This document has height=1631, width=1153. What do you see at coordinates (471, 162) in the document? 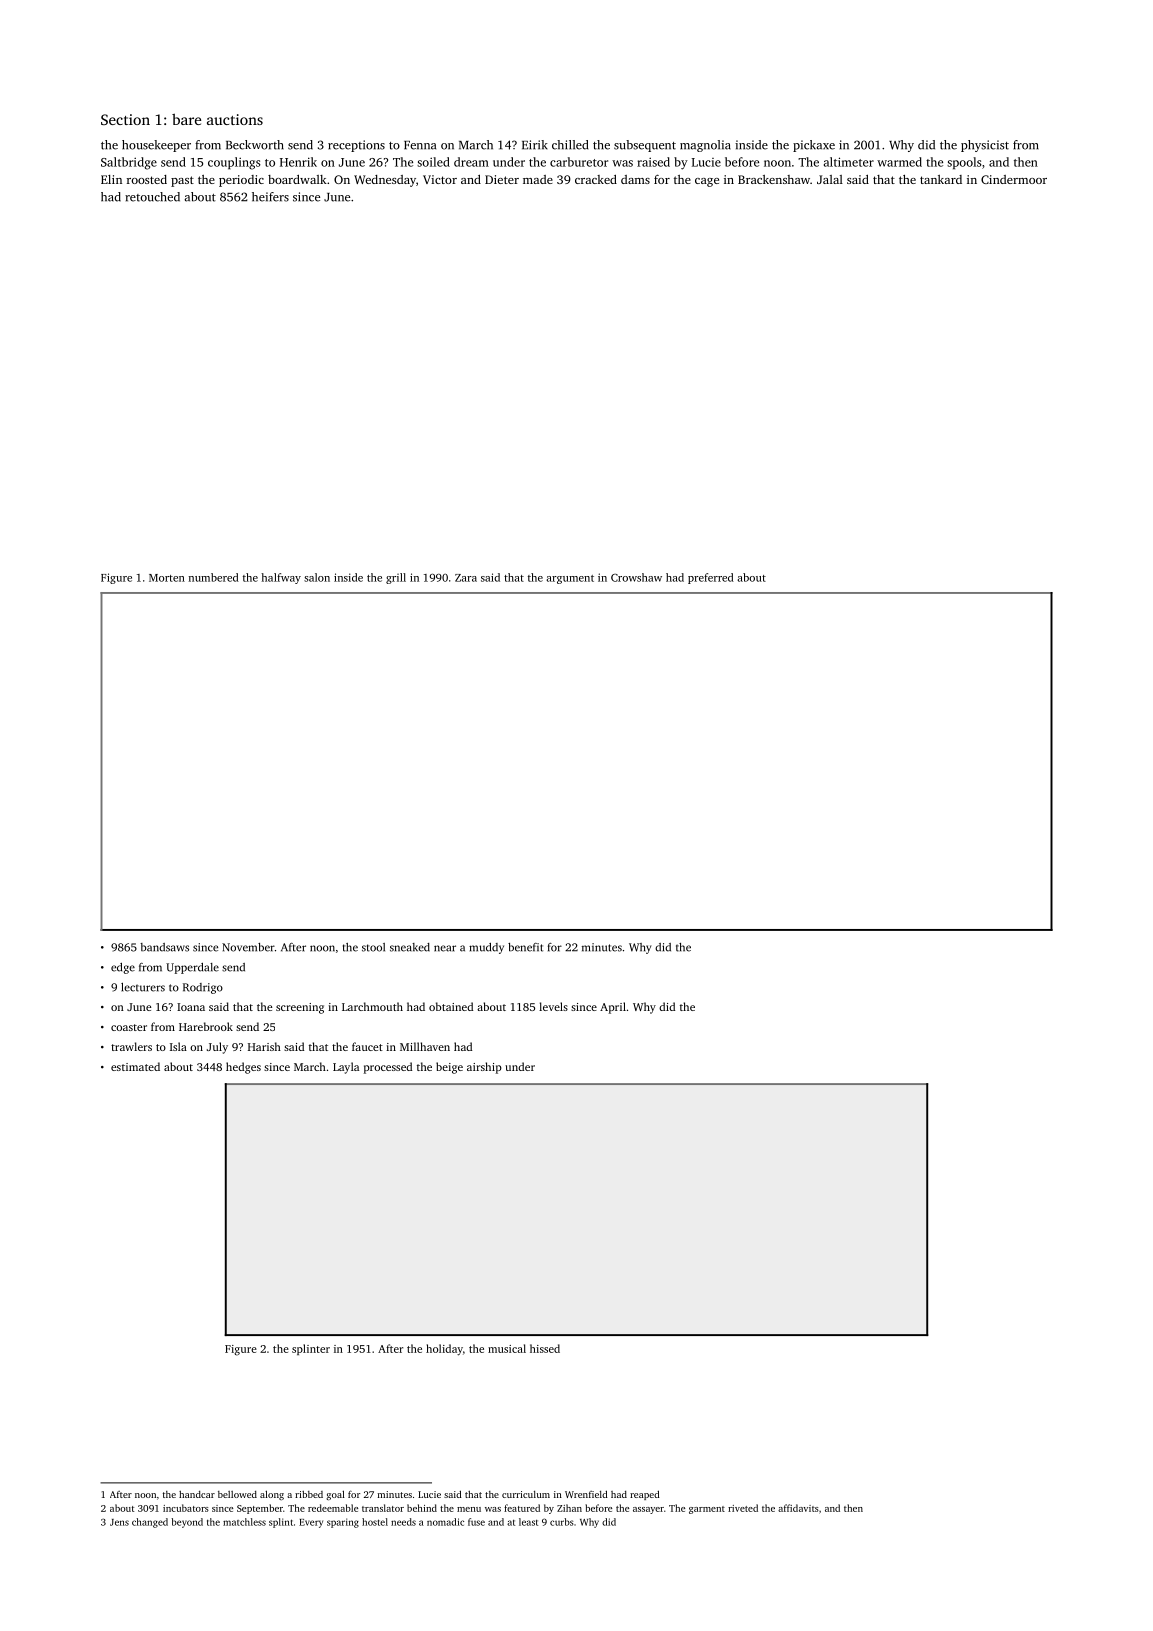
I see `dream` at bounding box center [471, 162].
